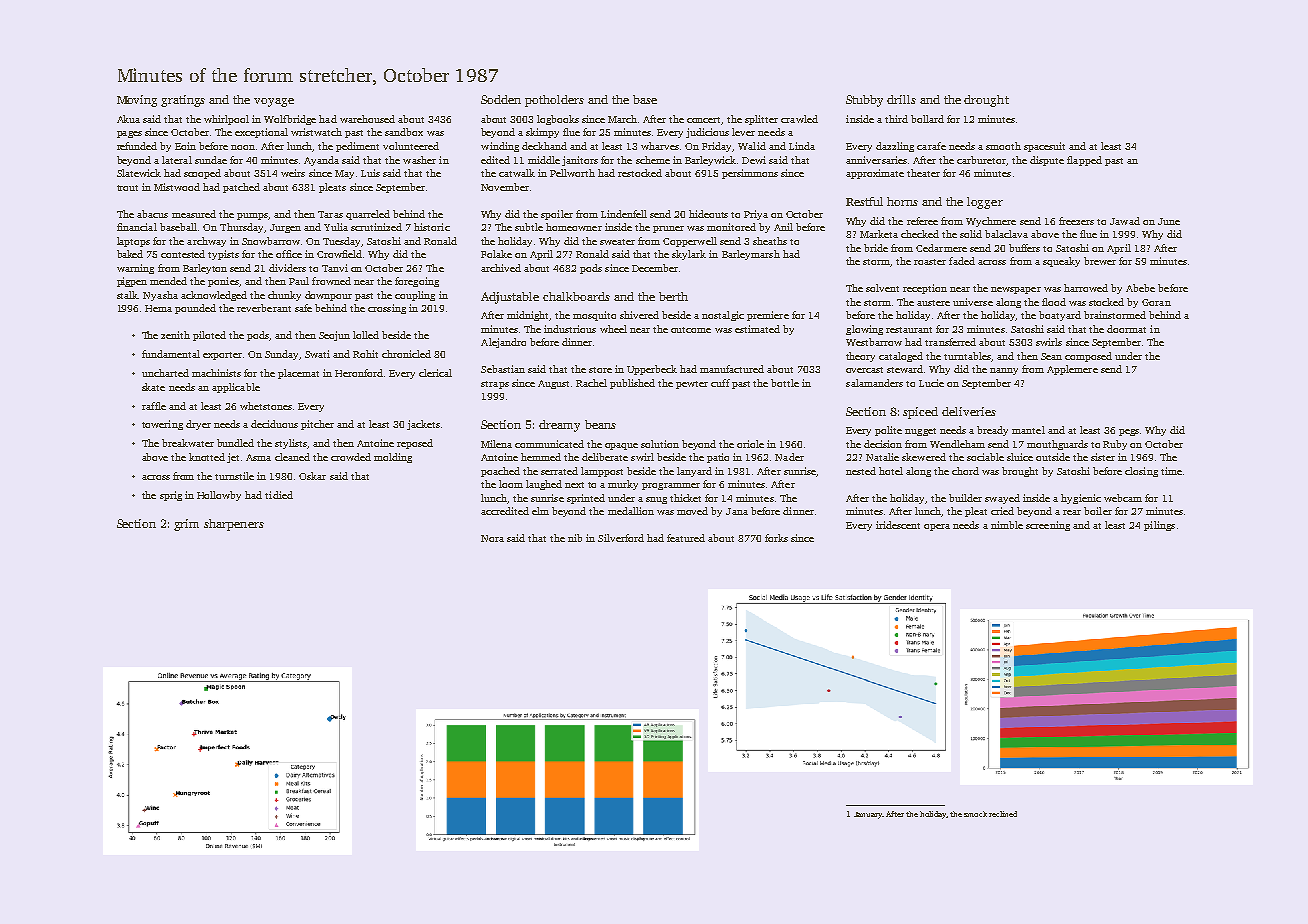 The height and width of the screenshot is (924, 1308). Describe the element at coordinates (1129, 432) in the screenshot. I see `pegs` at that location.
